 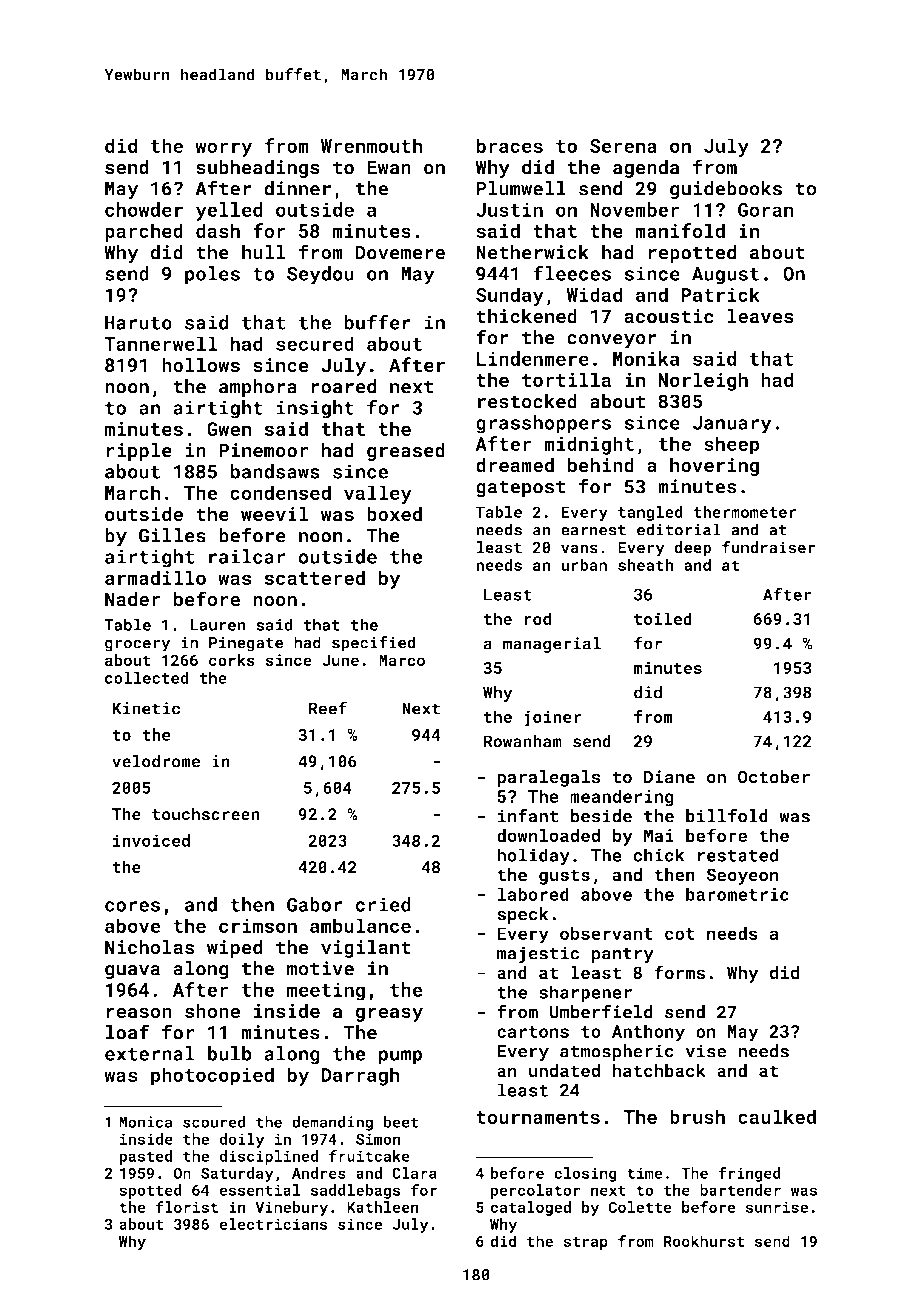 I want to click on Norleigh, so click(x=703, y=381).
